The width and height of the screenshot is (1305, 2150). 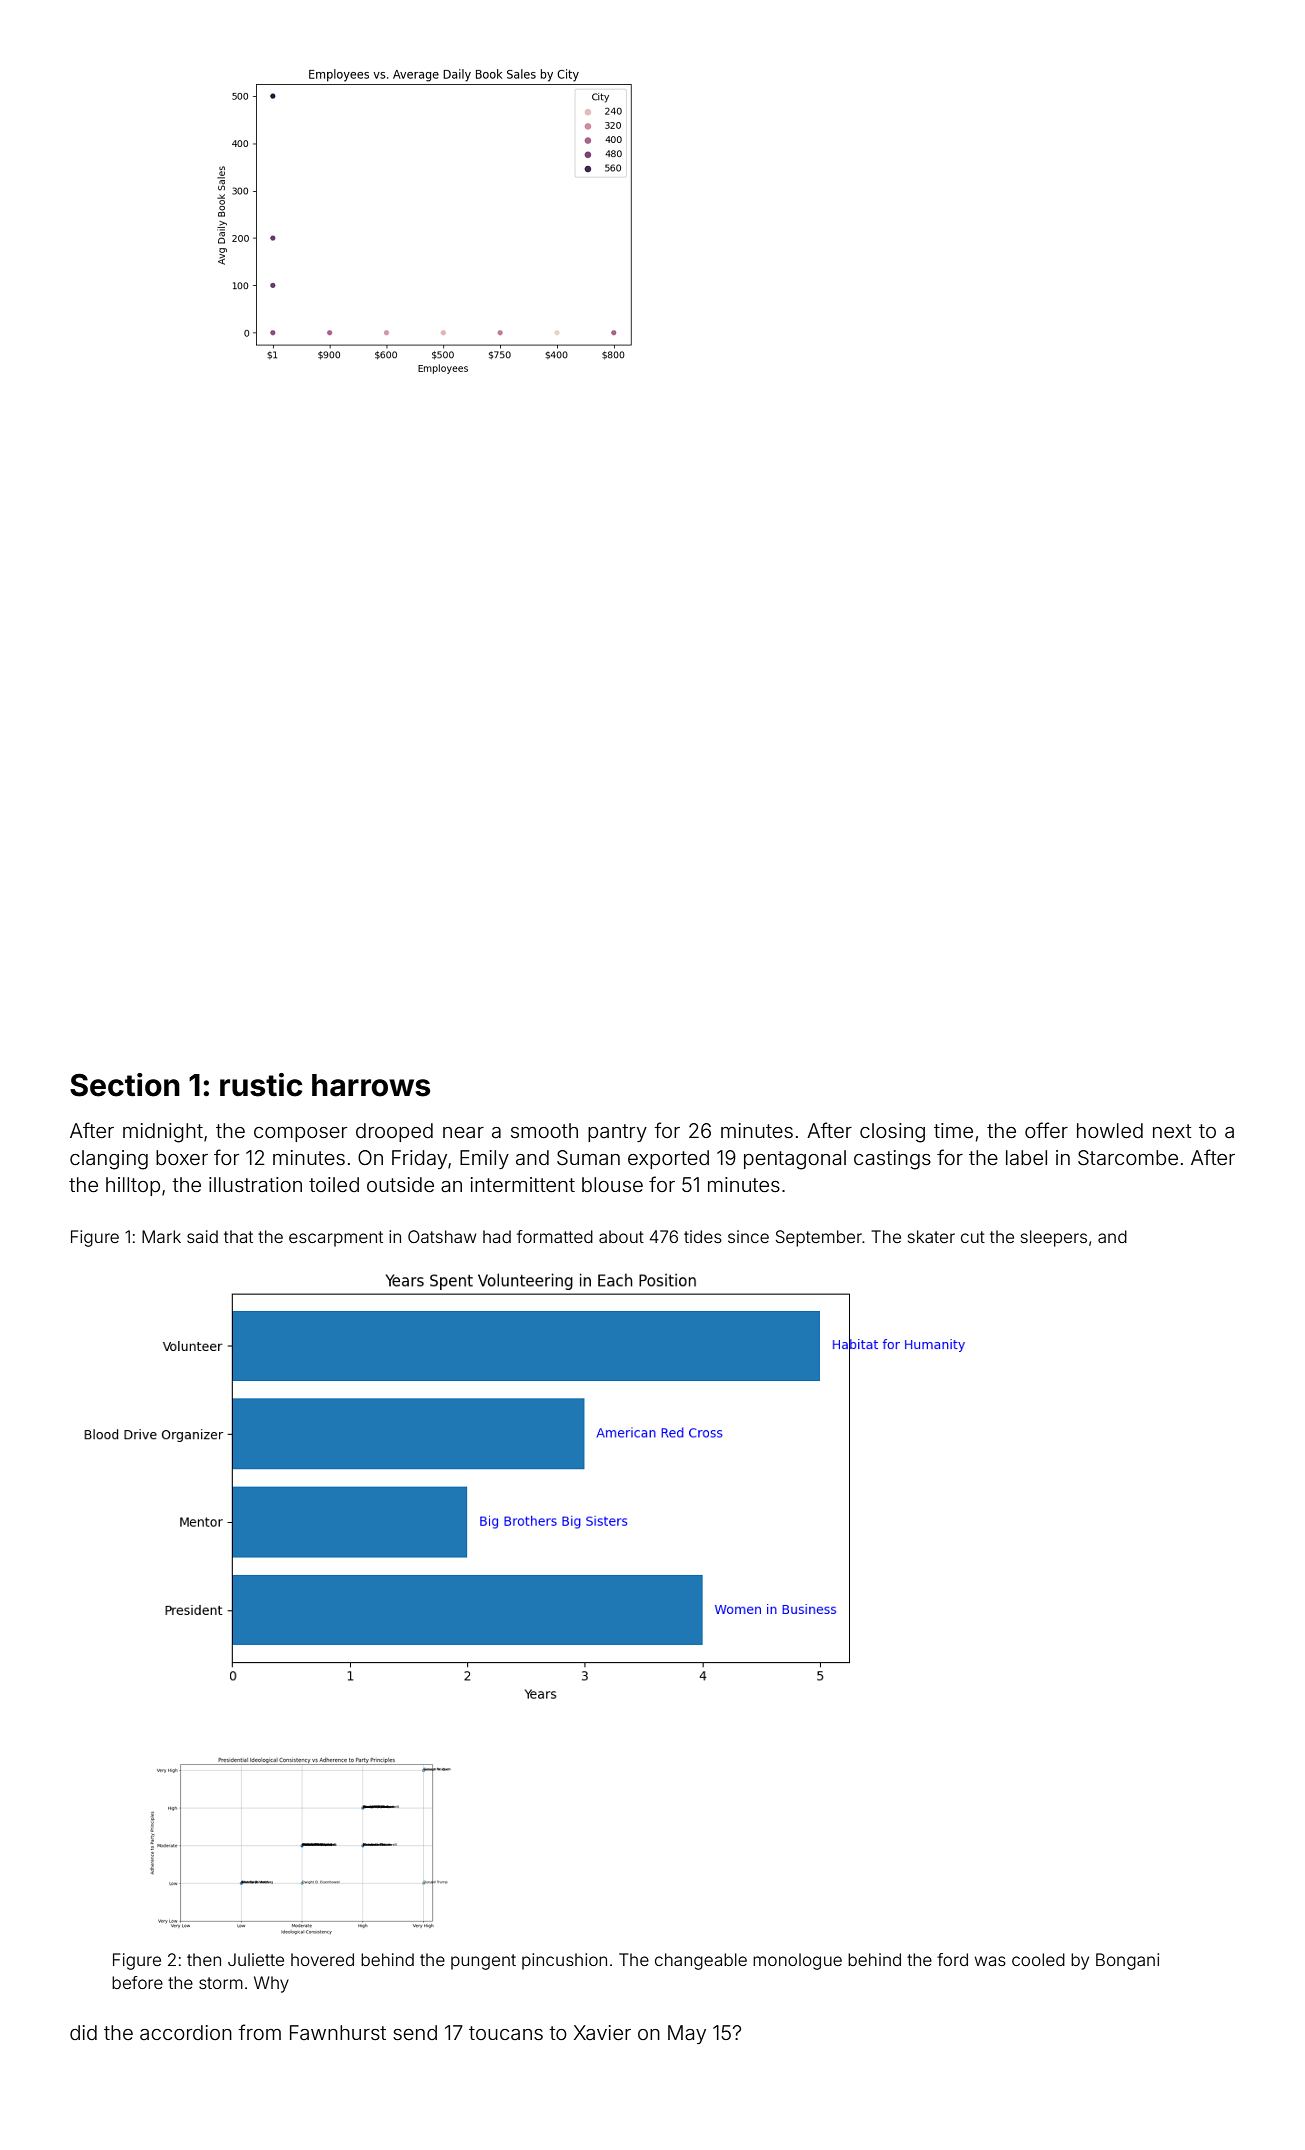 What do you see at coordinates (336, 1239) in the screenshot?
I see `escarpment` at bounding box center [336, 1239].
